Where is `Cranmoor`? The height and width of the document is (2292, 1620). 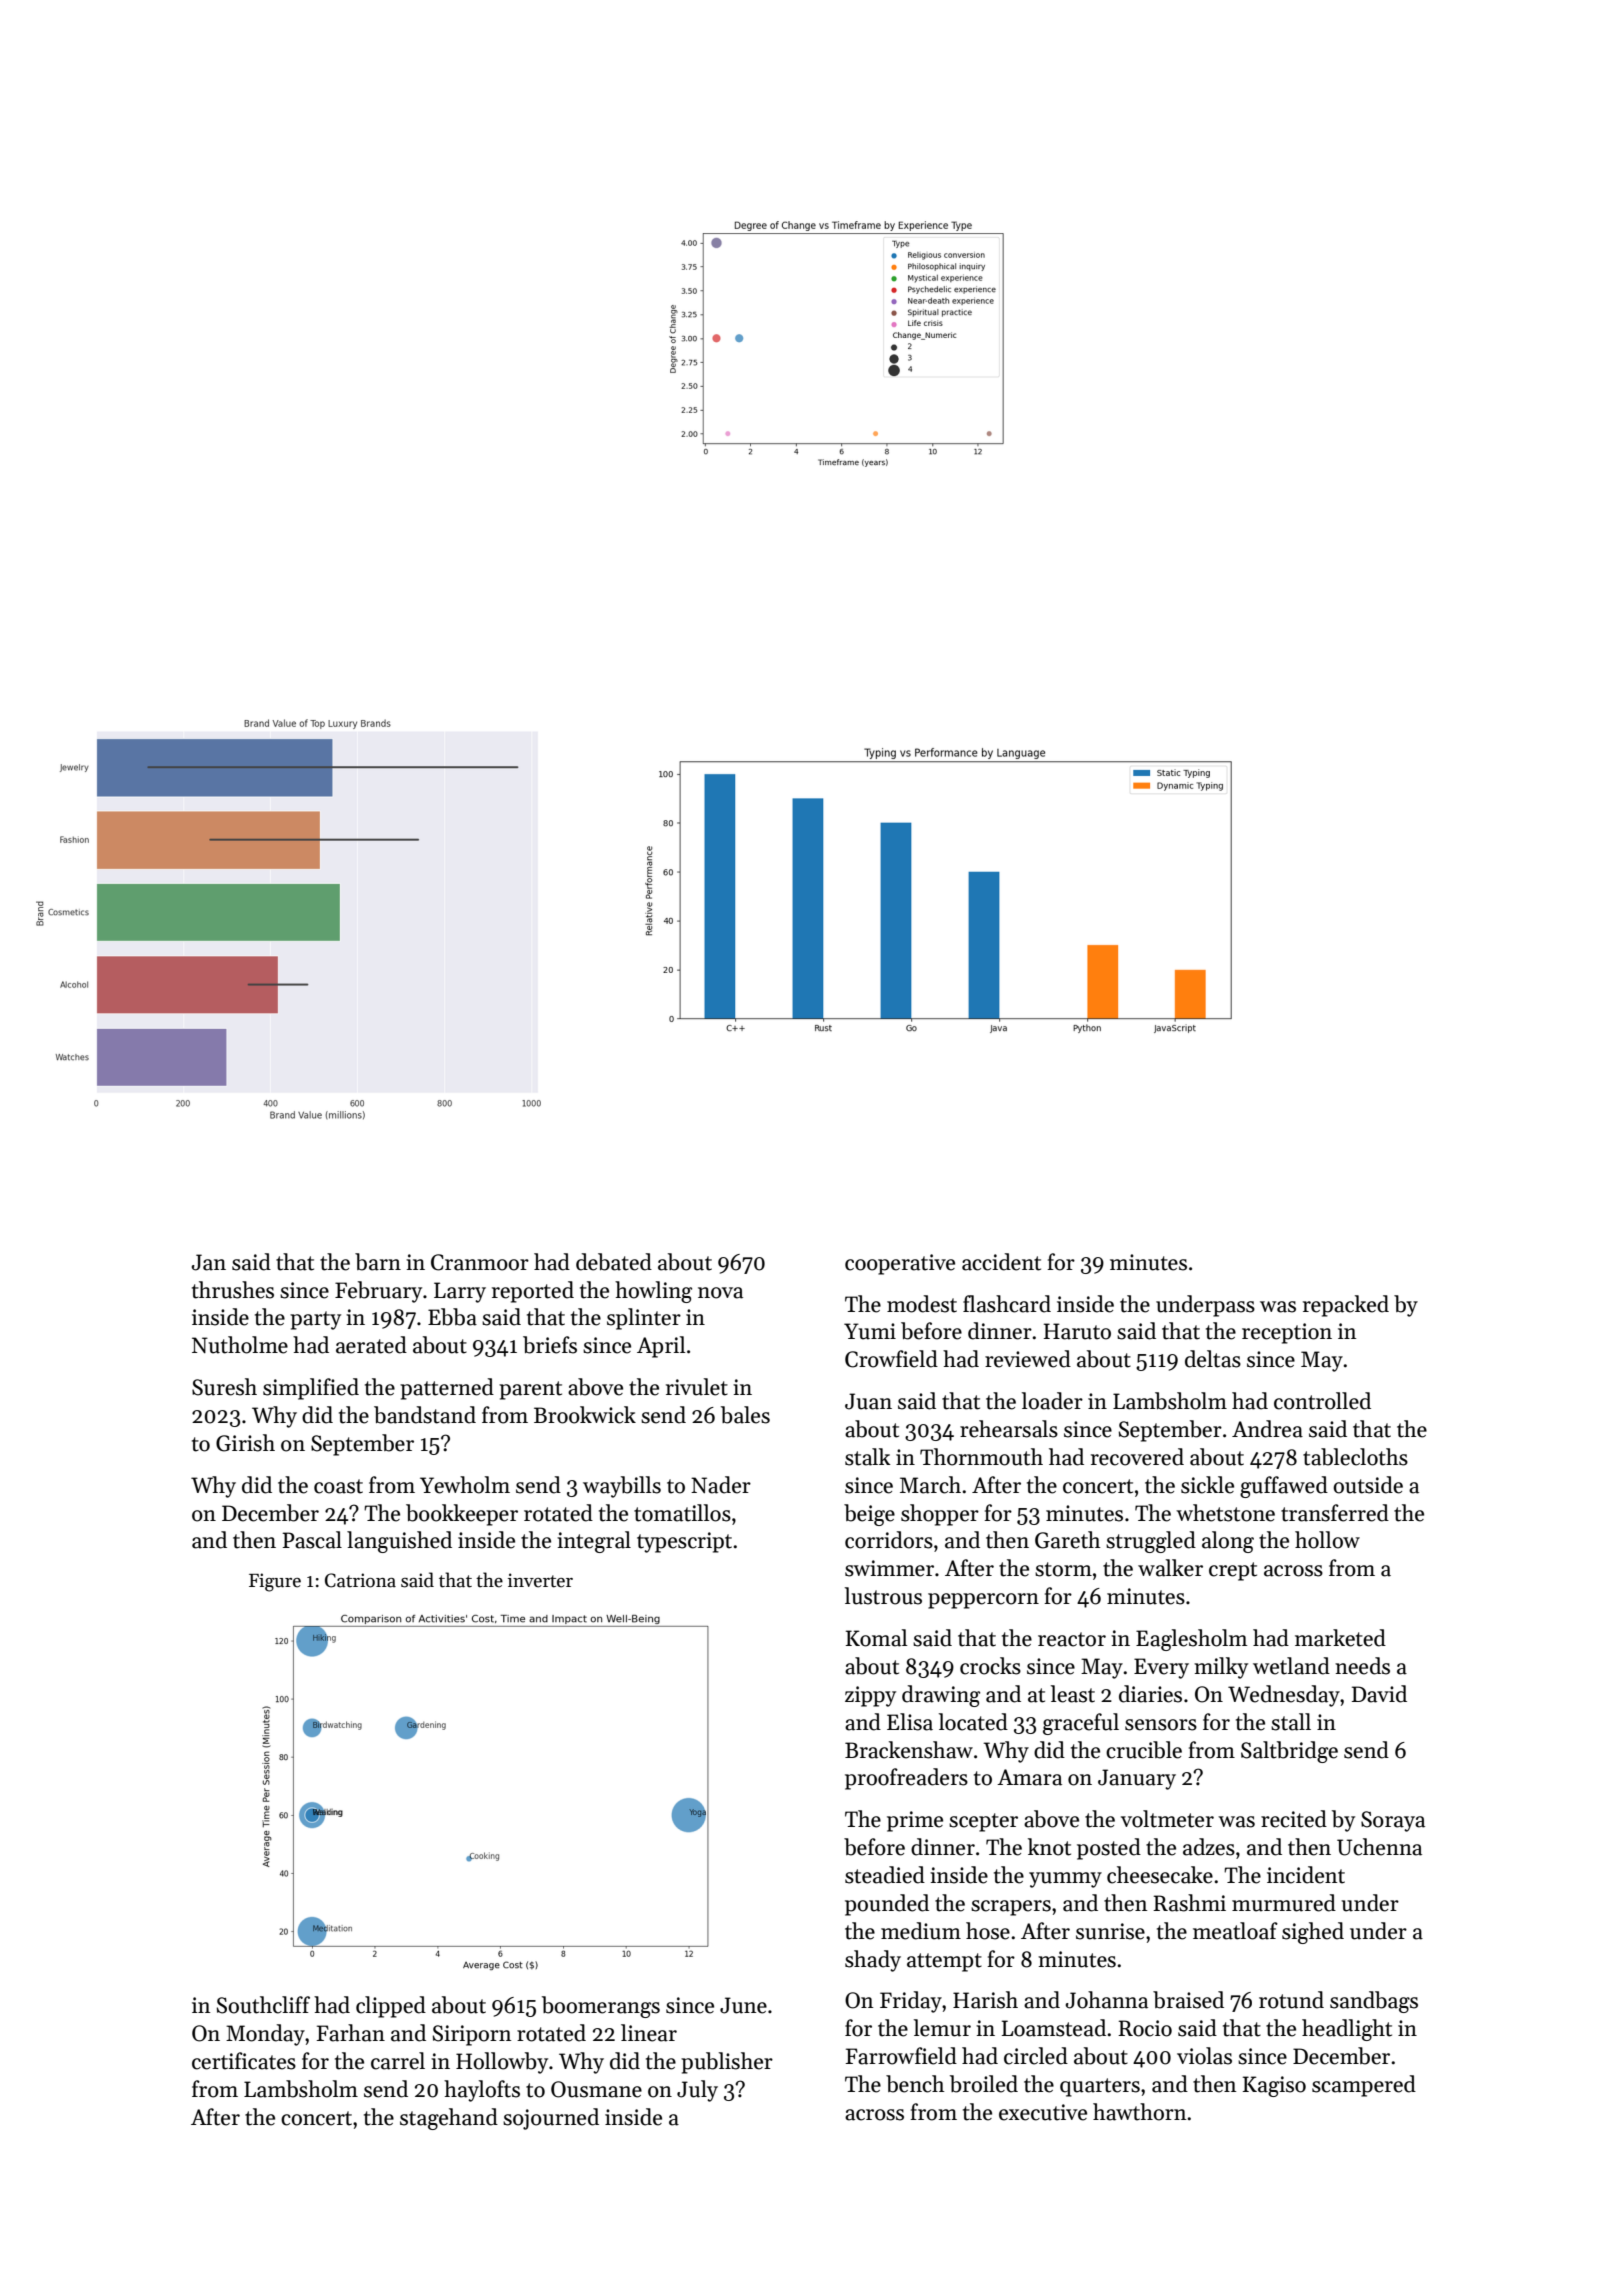 Cranmoor is located at coordinates (480, 1262).
